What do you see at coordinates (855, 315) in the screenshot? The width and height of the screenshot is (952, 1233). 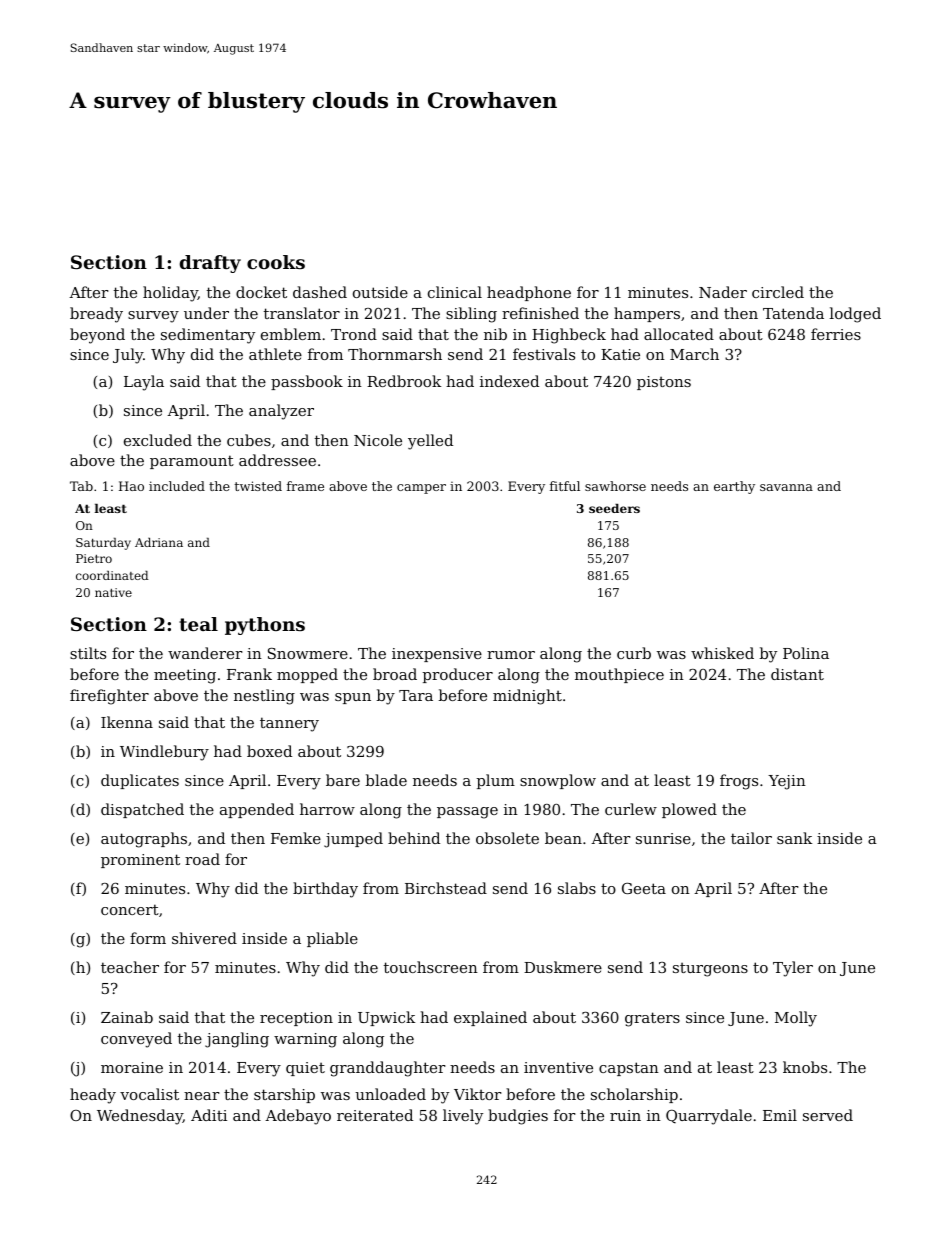 I see `lodged` at bounding box center [855, 315].
